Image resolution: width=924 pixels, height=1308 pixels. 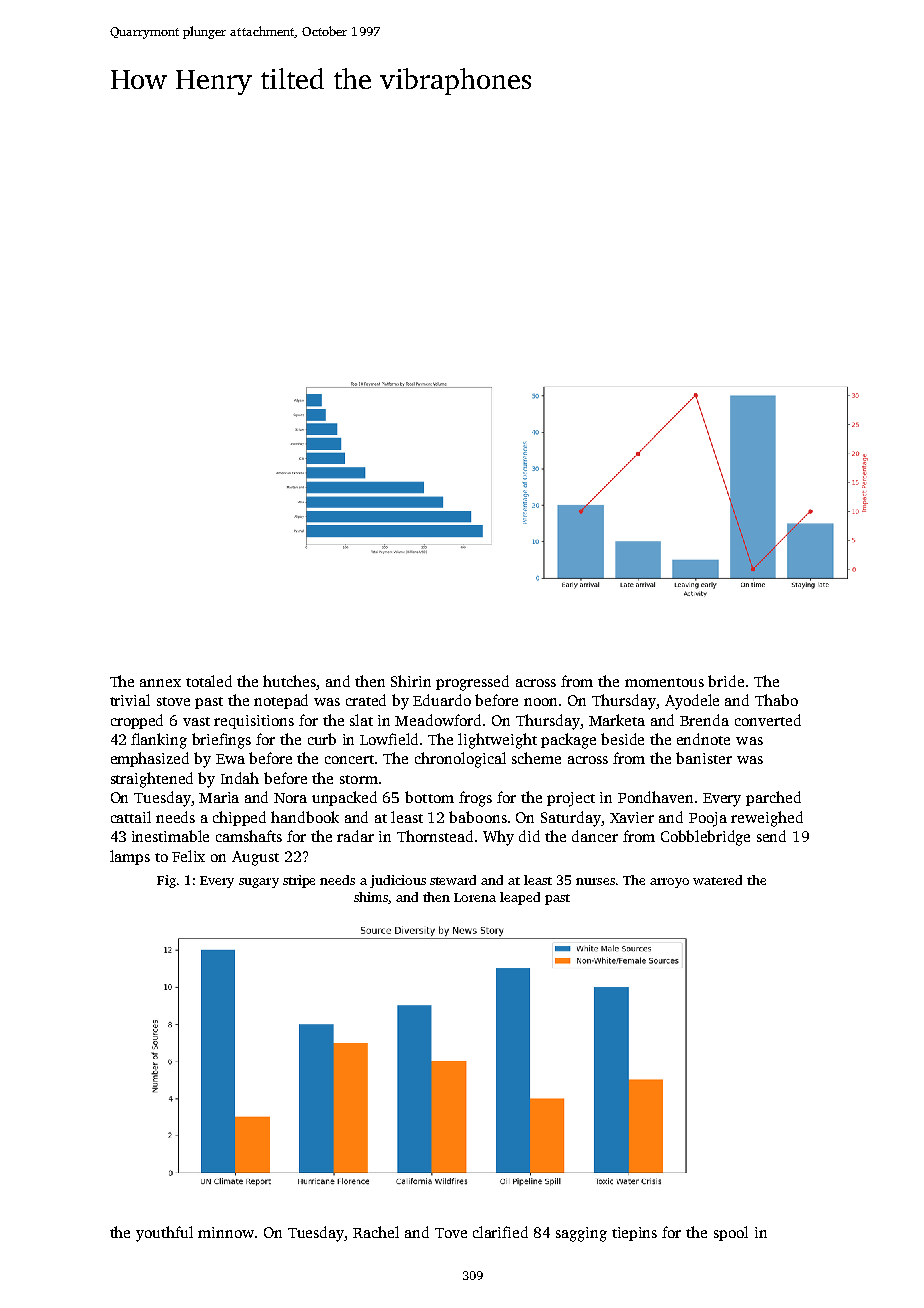 What do you see at coordinates (460, 760) in the document?
I see `chronological` at bounding box center [460, 760].
